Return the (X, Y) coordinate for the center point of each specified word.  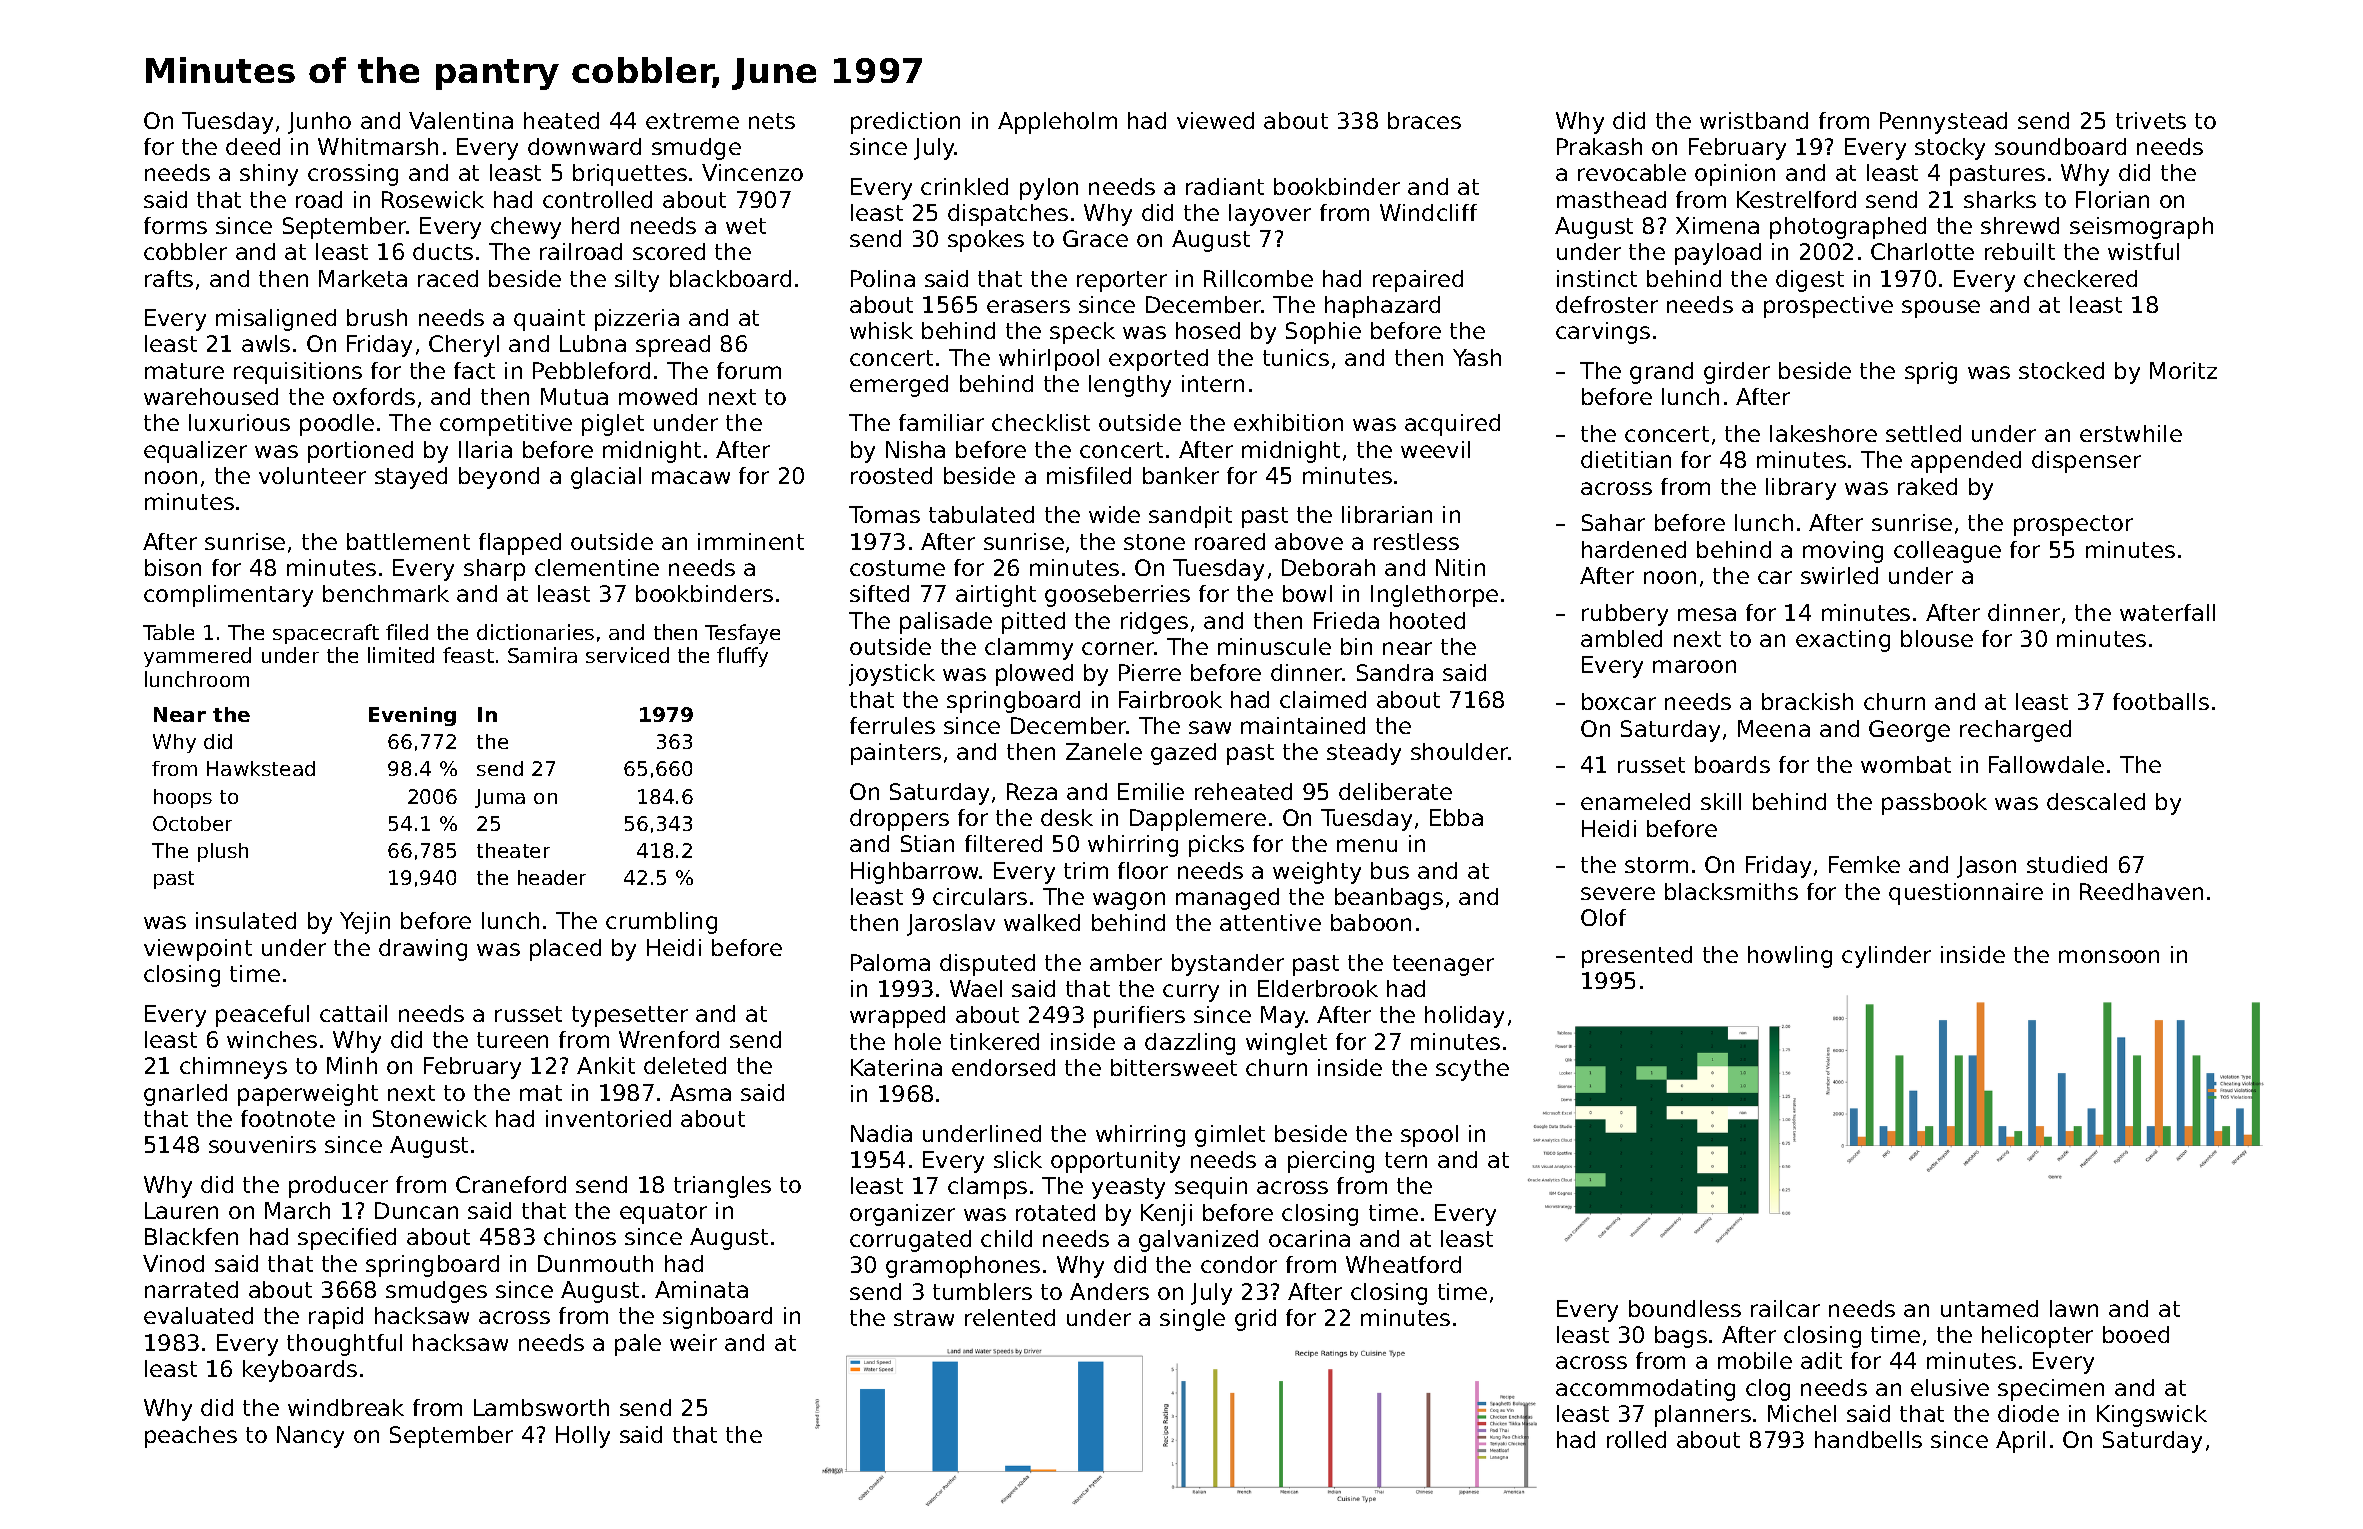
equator (663, 1213)
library (1801, 489)
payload (1718, 254)
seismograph (2141, 228)
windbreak (346, 1407)
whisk (881, 330)
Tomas (884, 514)
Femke (1864, 864)
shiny (269, 175)
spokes (986, 241)
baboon (1371, 922)
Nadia (881, 1133)
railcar (1785, 1308)
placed (565, 950)
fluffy (742, 657)
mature (184, 371)
